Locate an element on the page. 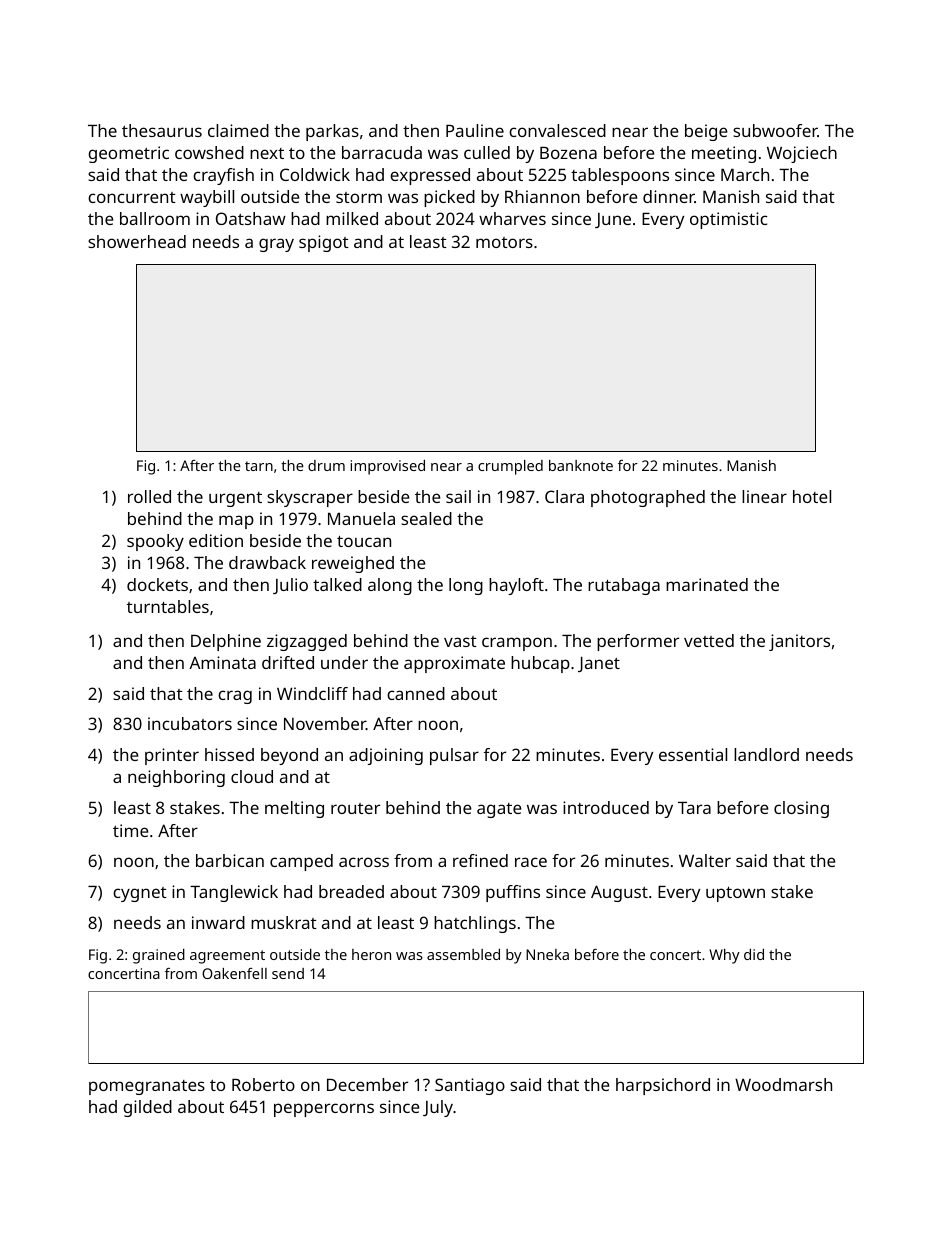 The width and height of the document is (952, 1233). July is located at coordinates (438, 1108).
